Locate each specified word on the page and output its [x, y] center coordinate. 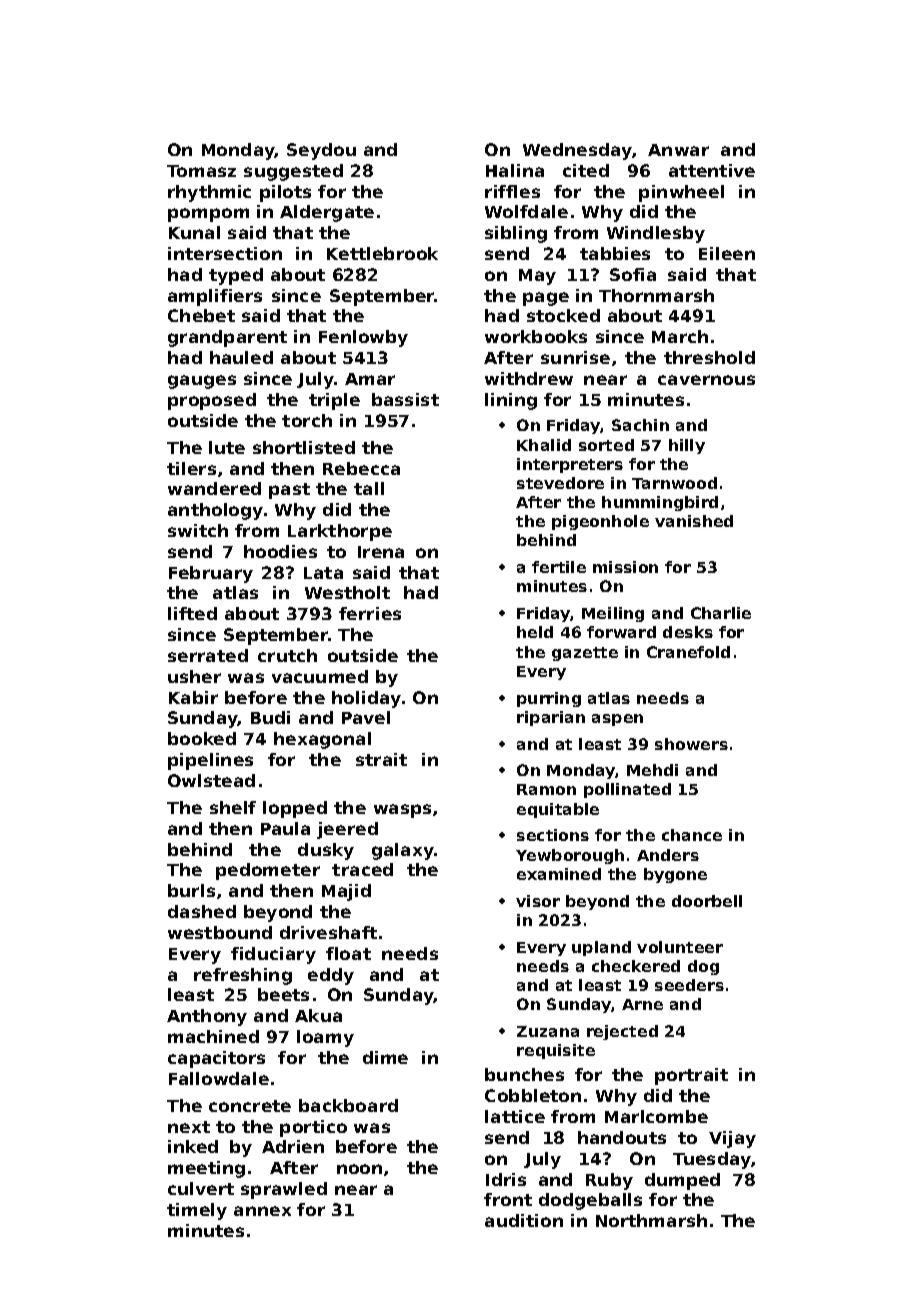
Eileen [727, 253]
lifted [192, 613]
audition [524, 1220]
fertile [559, 567]
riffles [512, 191]
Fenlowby [363, 338]
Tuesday [712, 1160]
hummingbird [660, 503]
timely [197, 1211]
